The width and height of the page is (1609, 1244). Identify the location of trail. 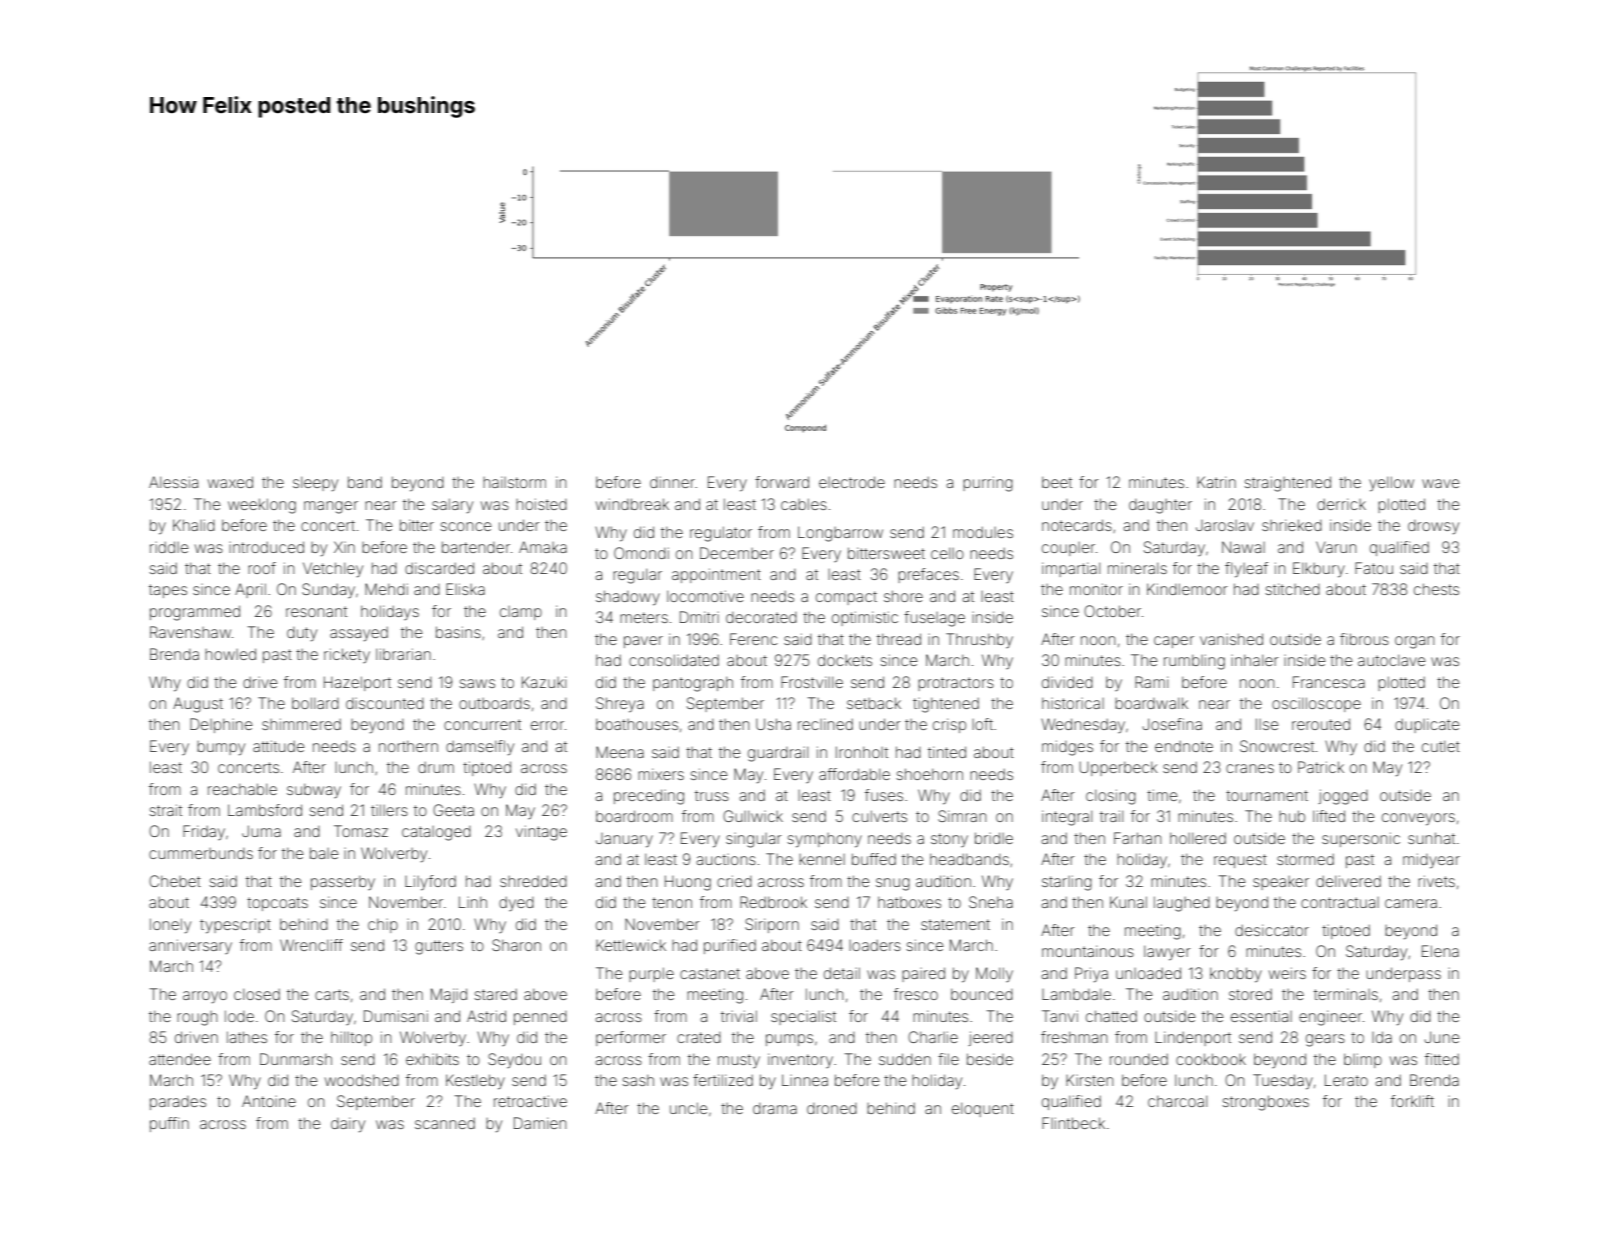
(1111, 816).
